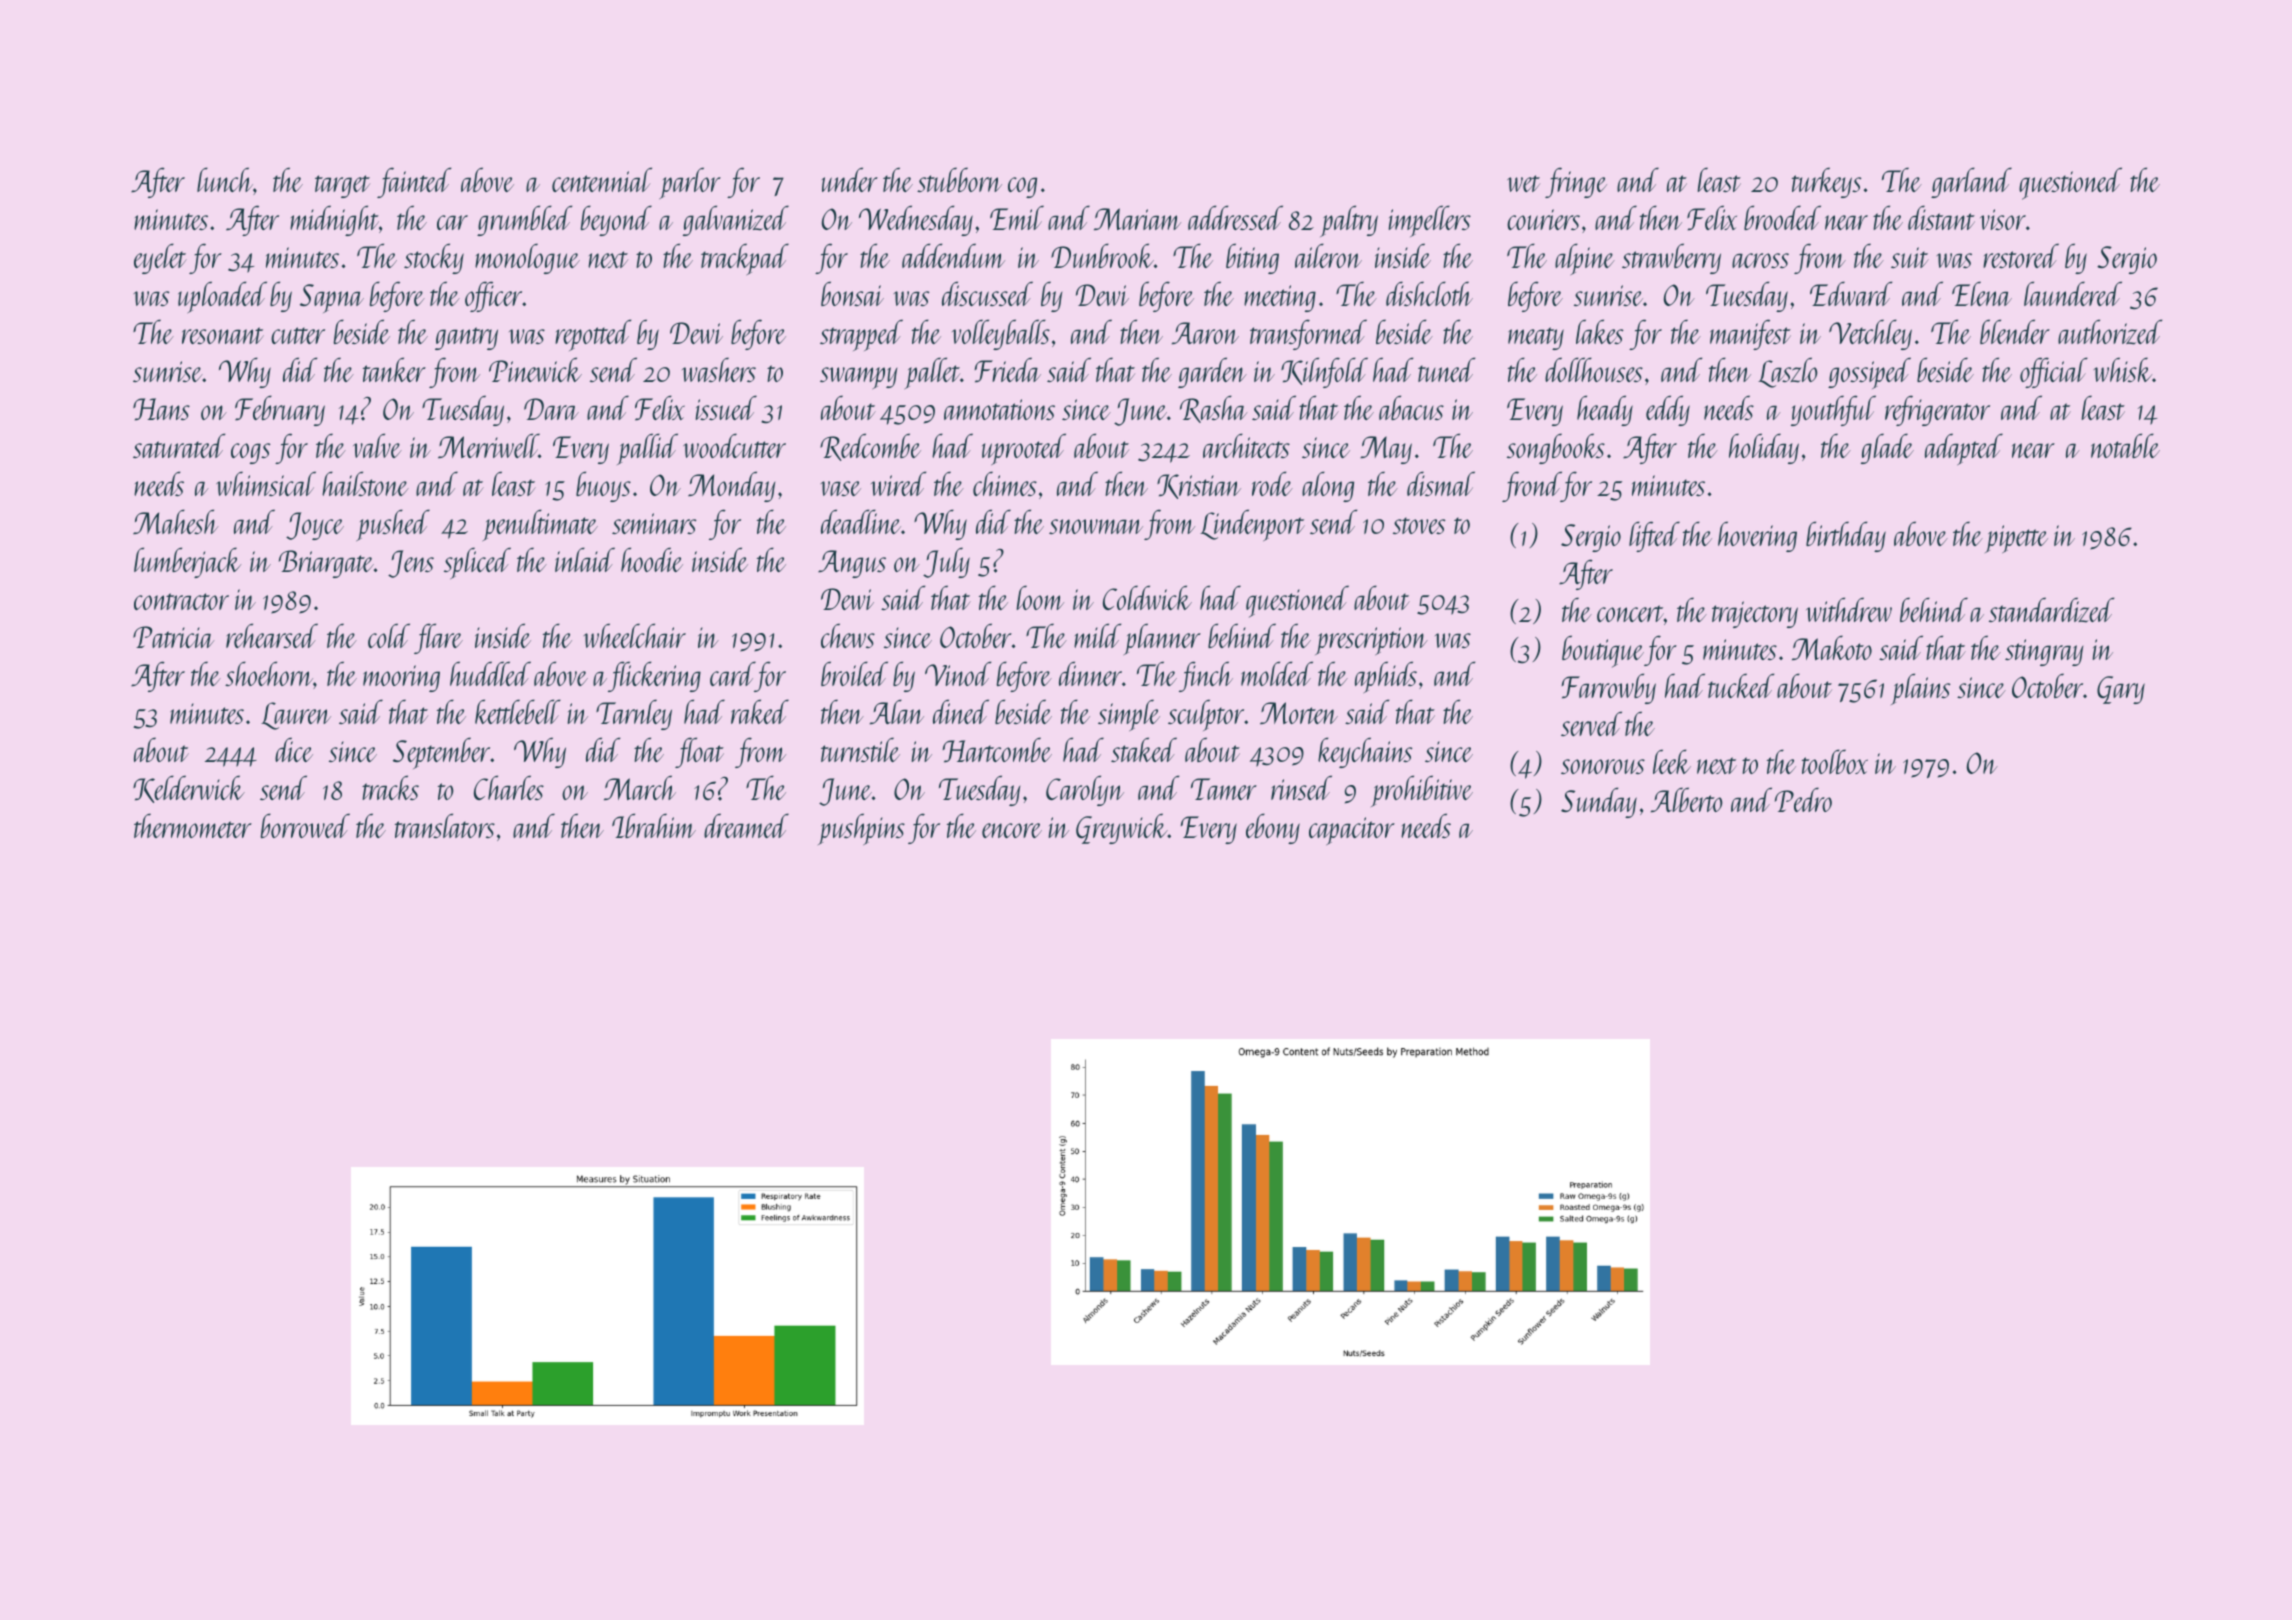 Image resolution: width=2292 pixels, height=1620 pixels. What do you see at coordinates (870, 447) in the image?
I see `Redcombe` at bounding box center [870, 447].
